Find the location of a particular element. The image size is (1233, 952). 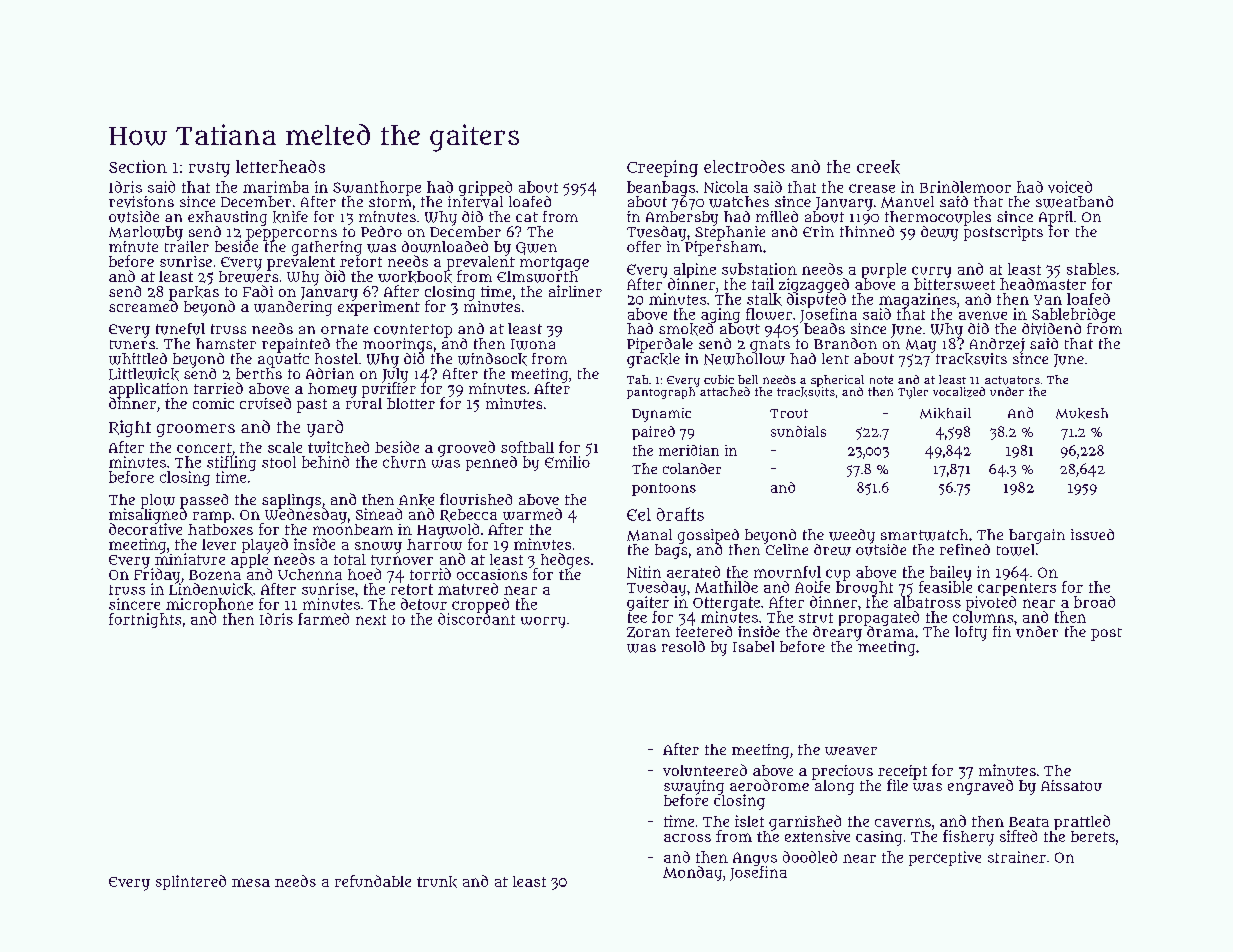

Creeping is located at coordinates (662, 168).
